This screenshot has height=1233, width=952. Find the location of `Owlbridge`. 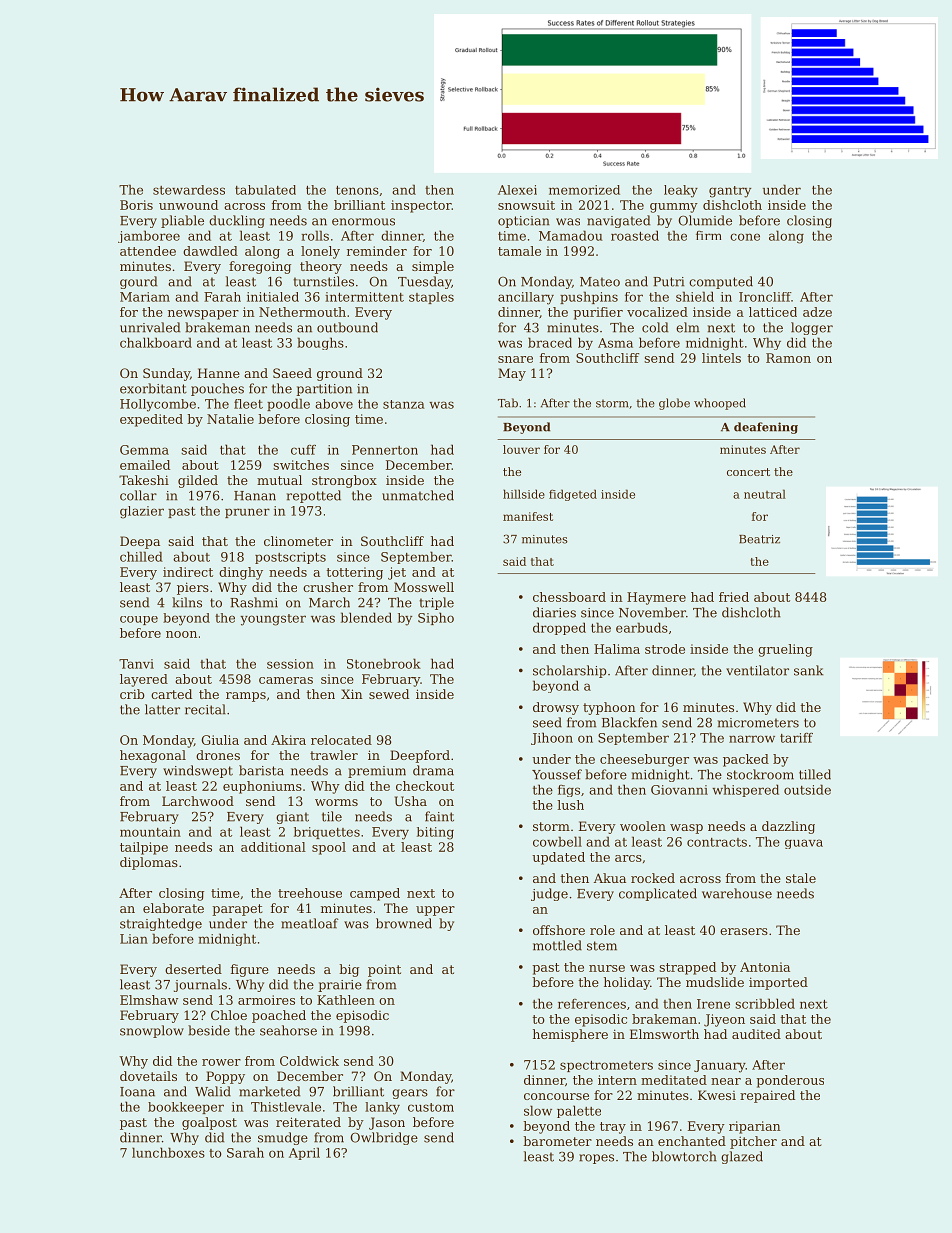

Owlbridge is located at coordinates (384, 1138).
